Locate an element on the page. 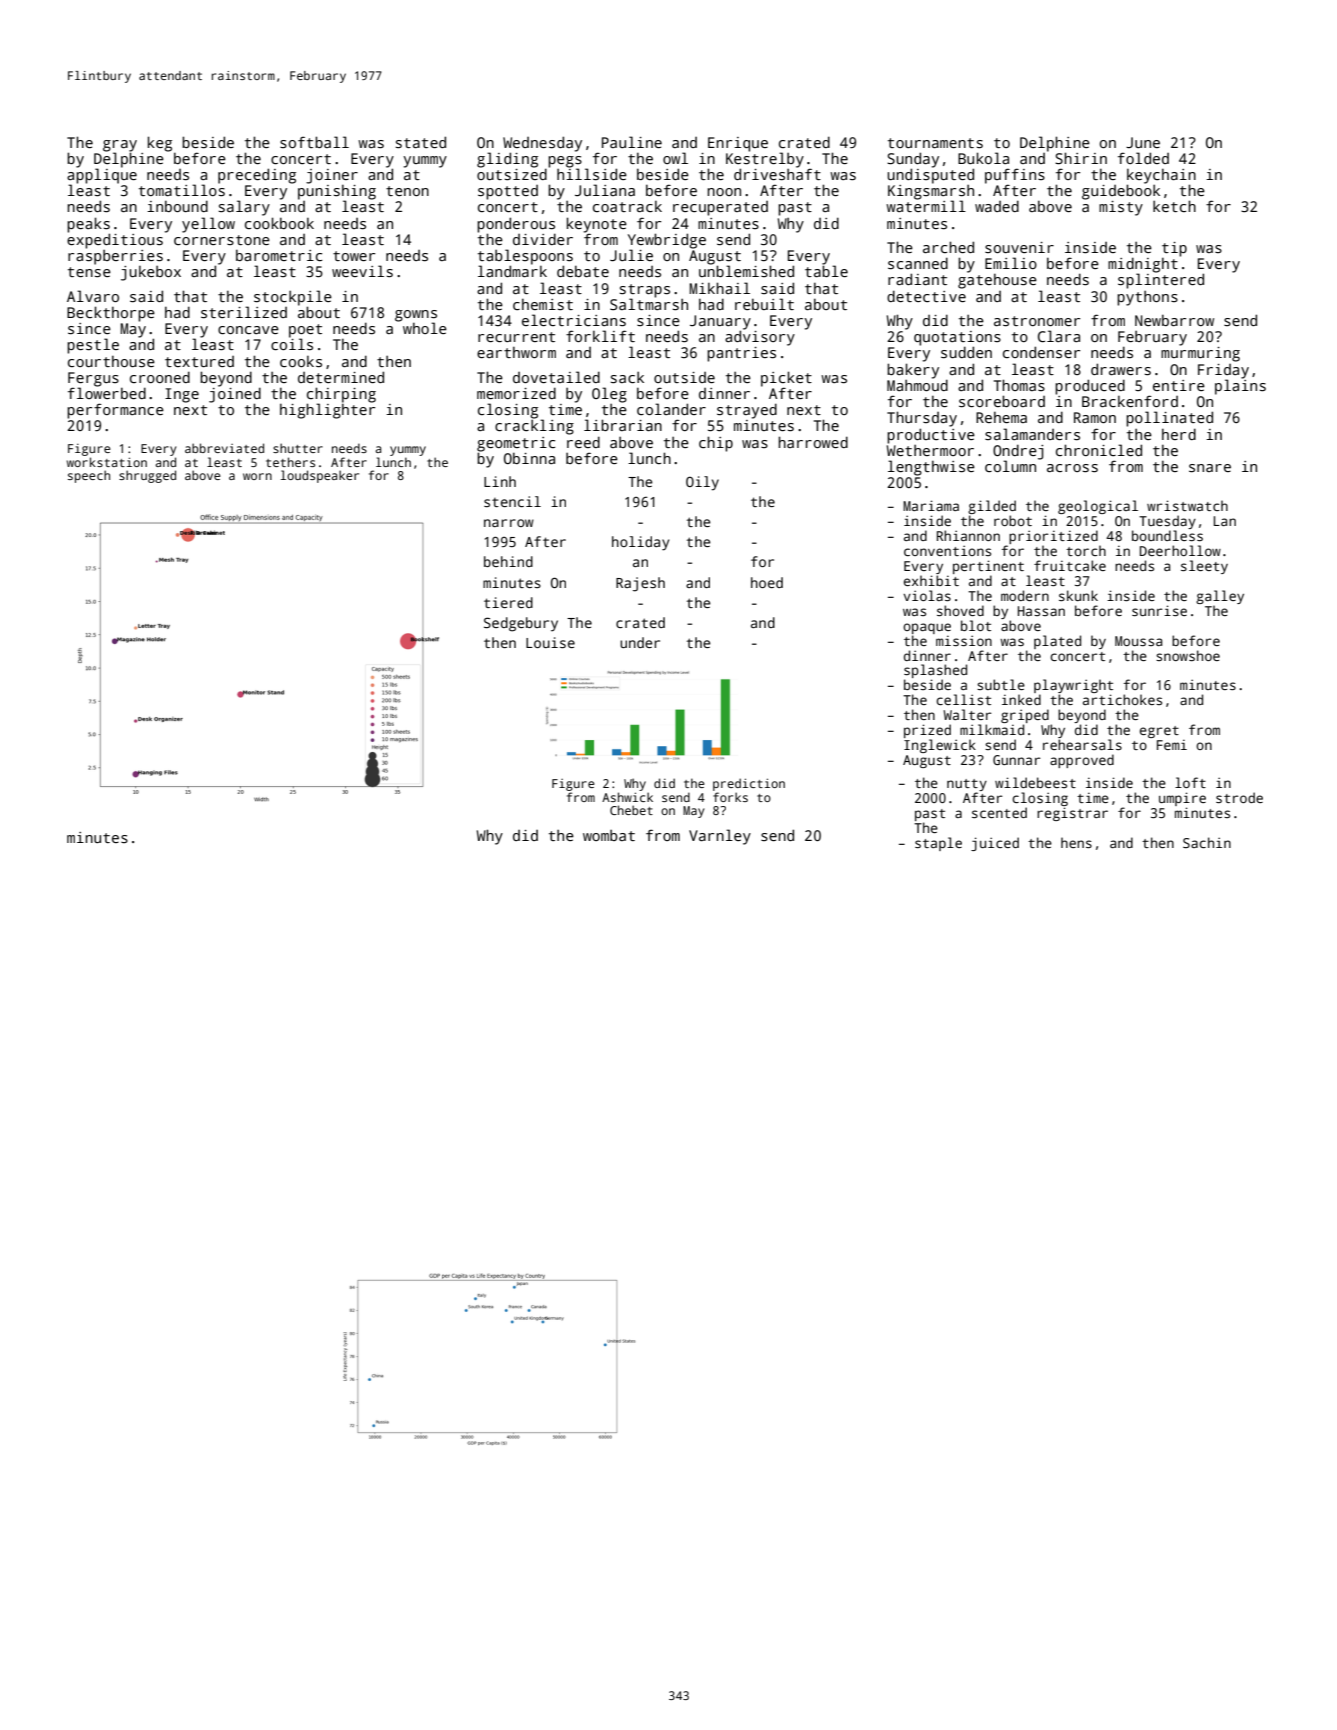  spotted is located at coordinates (508, 192).
